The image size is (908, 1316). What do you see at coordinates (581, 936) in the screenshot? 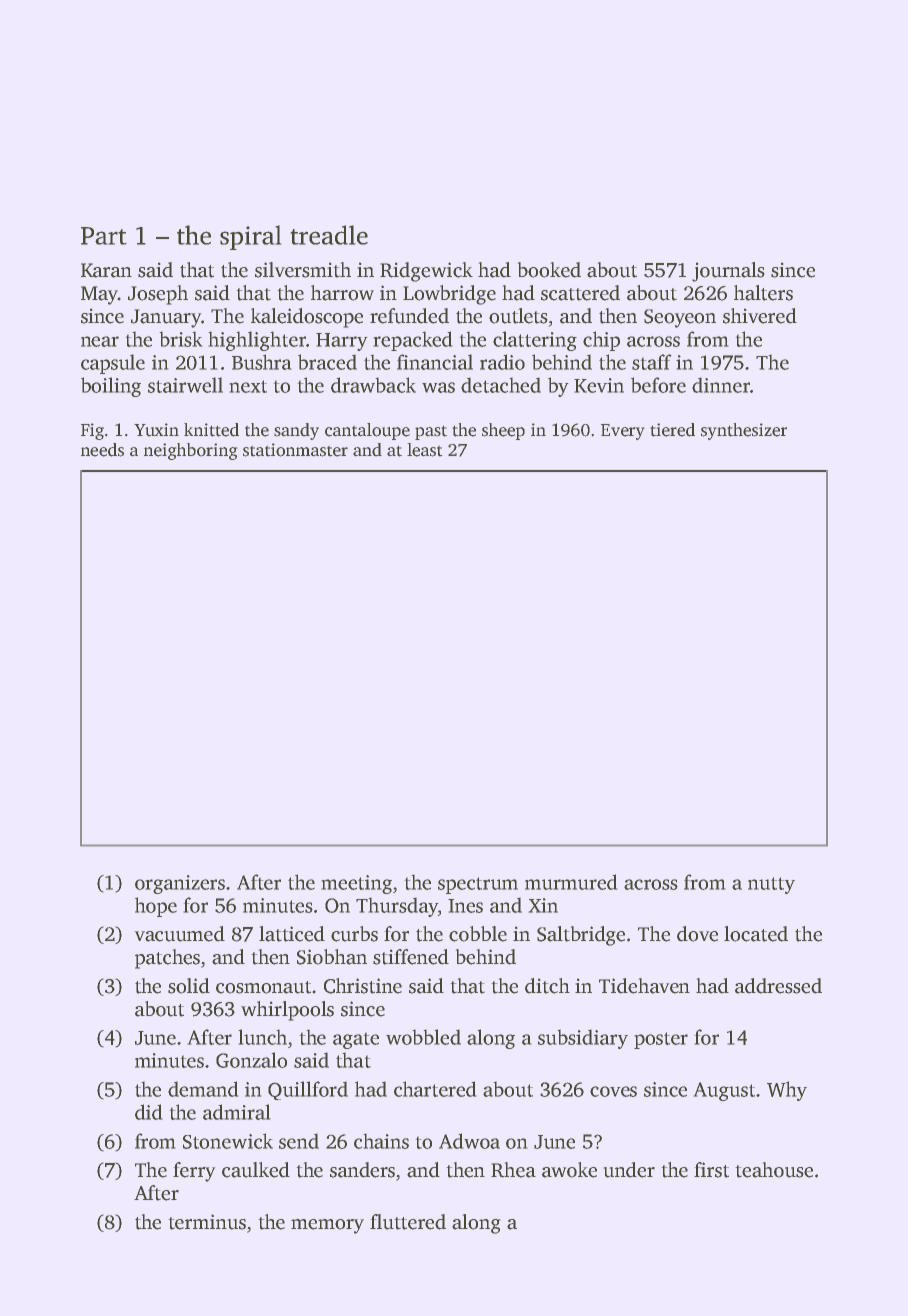
I see `Saltbridge` at bounding box center [581, 936].
